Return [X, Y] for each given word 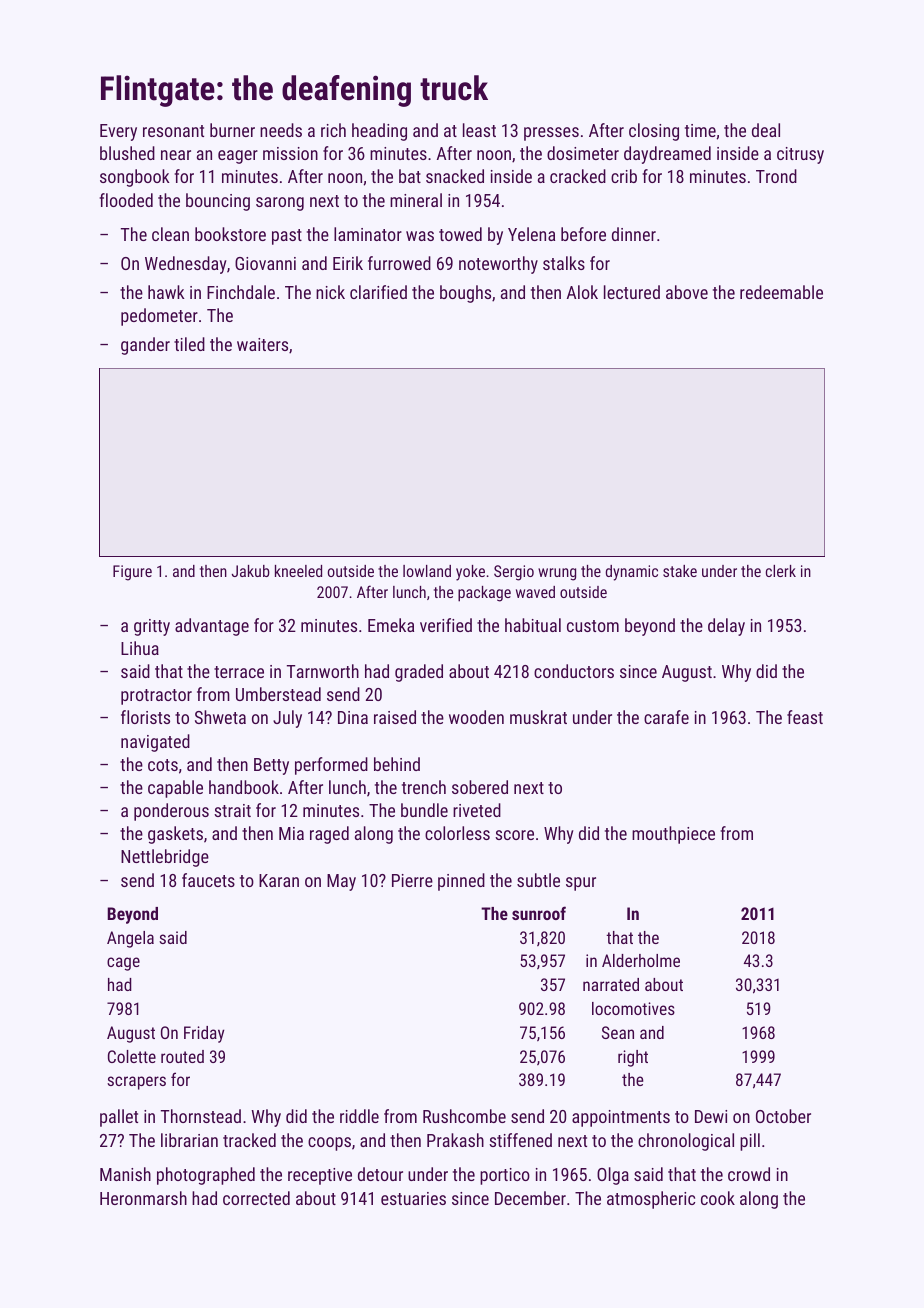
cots [163, 765]
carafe [666, 717]
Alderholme [641, 960]
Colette [132, 1056]
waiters [262, 344]
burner [232, 130]
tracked [249, 1140]
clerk [781, 571]
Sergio [514, 573]
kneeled [298, 571]
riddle [359, 1116]
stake [680, 571]
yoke [470, 573]
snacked [455, 176]
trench [424, 787]
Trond [776, 176]
